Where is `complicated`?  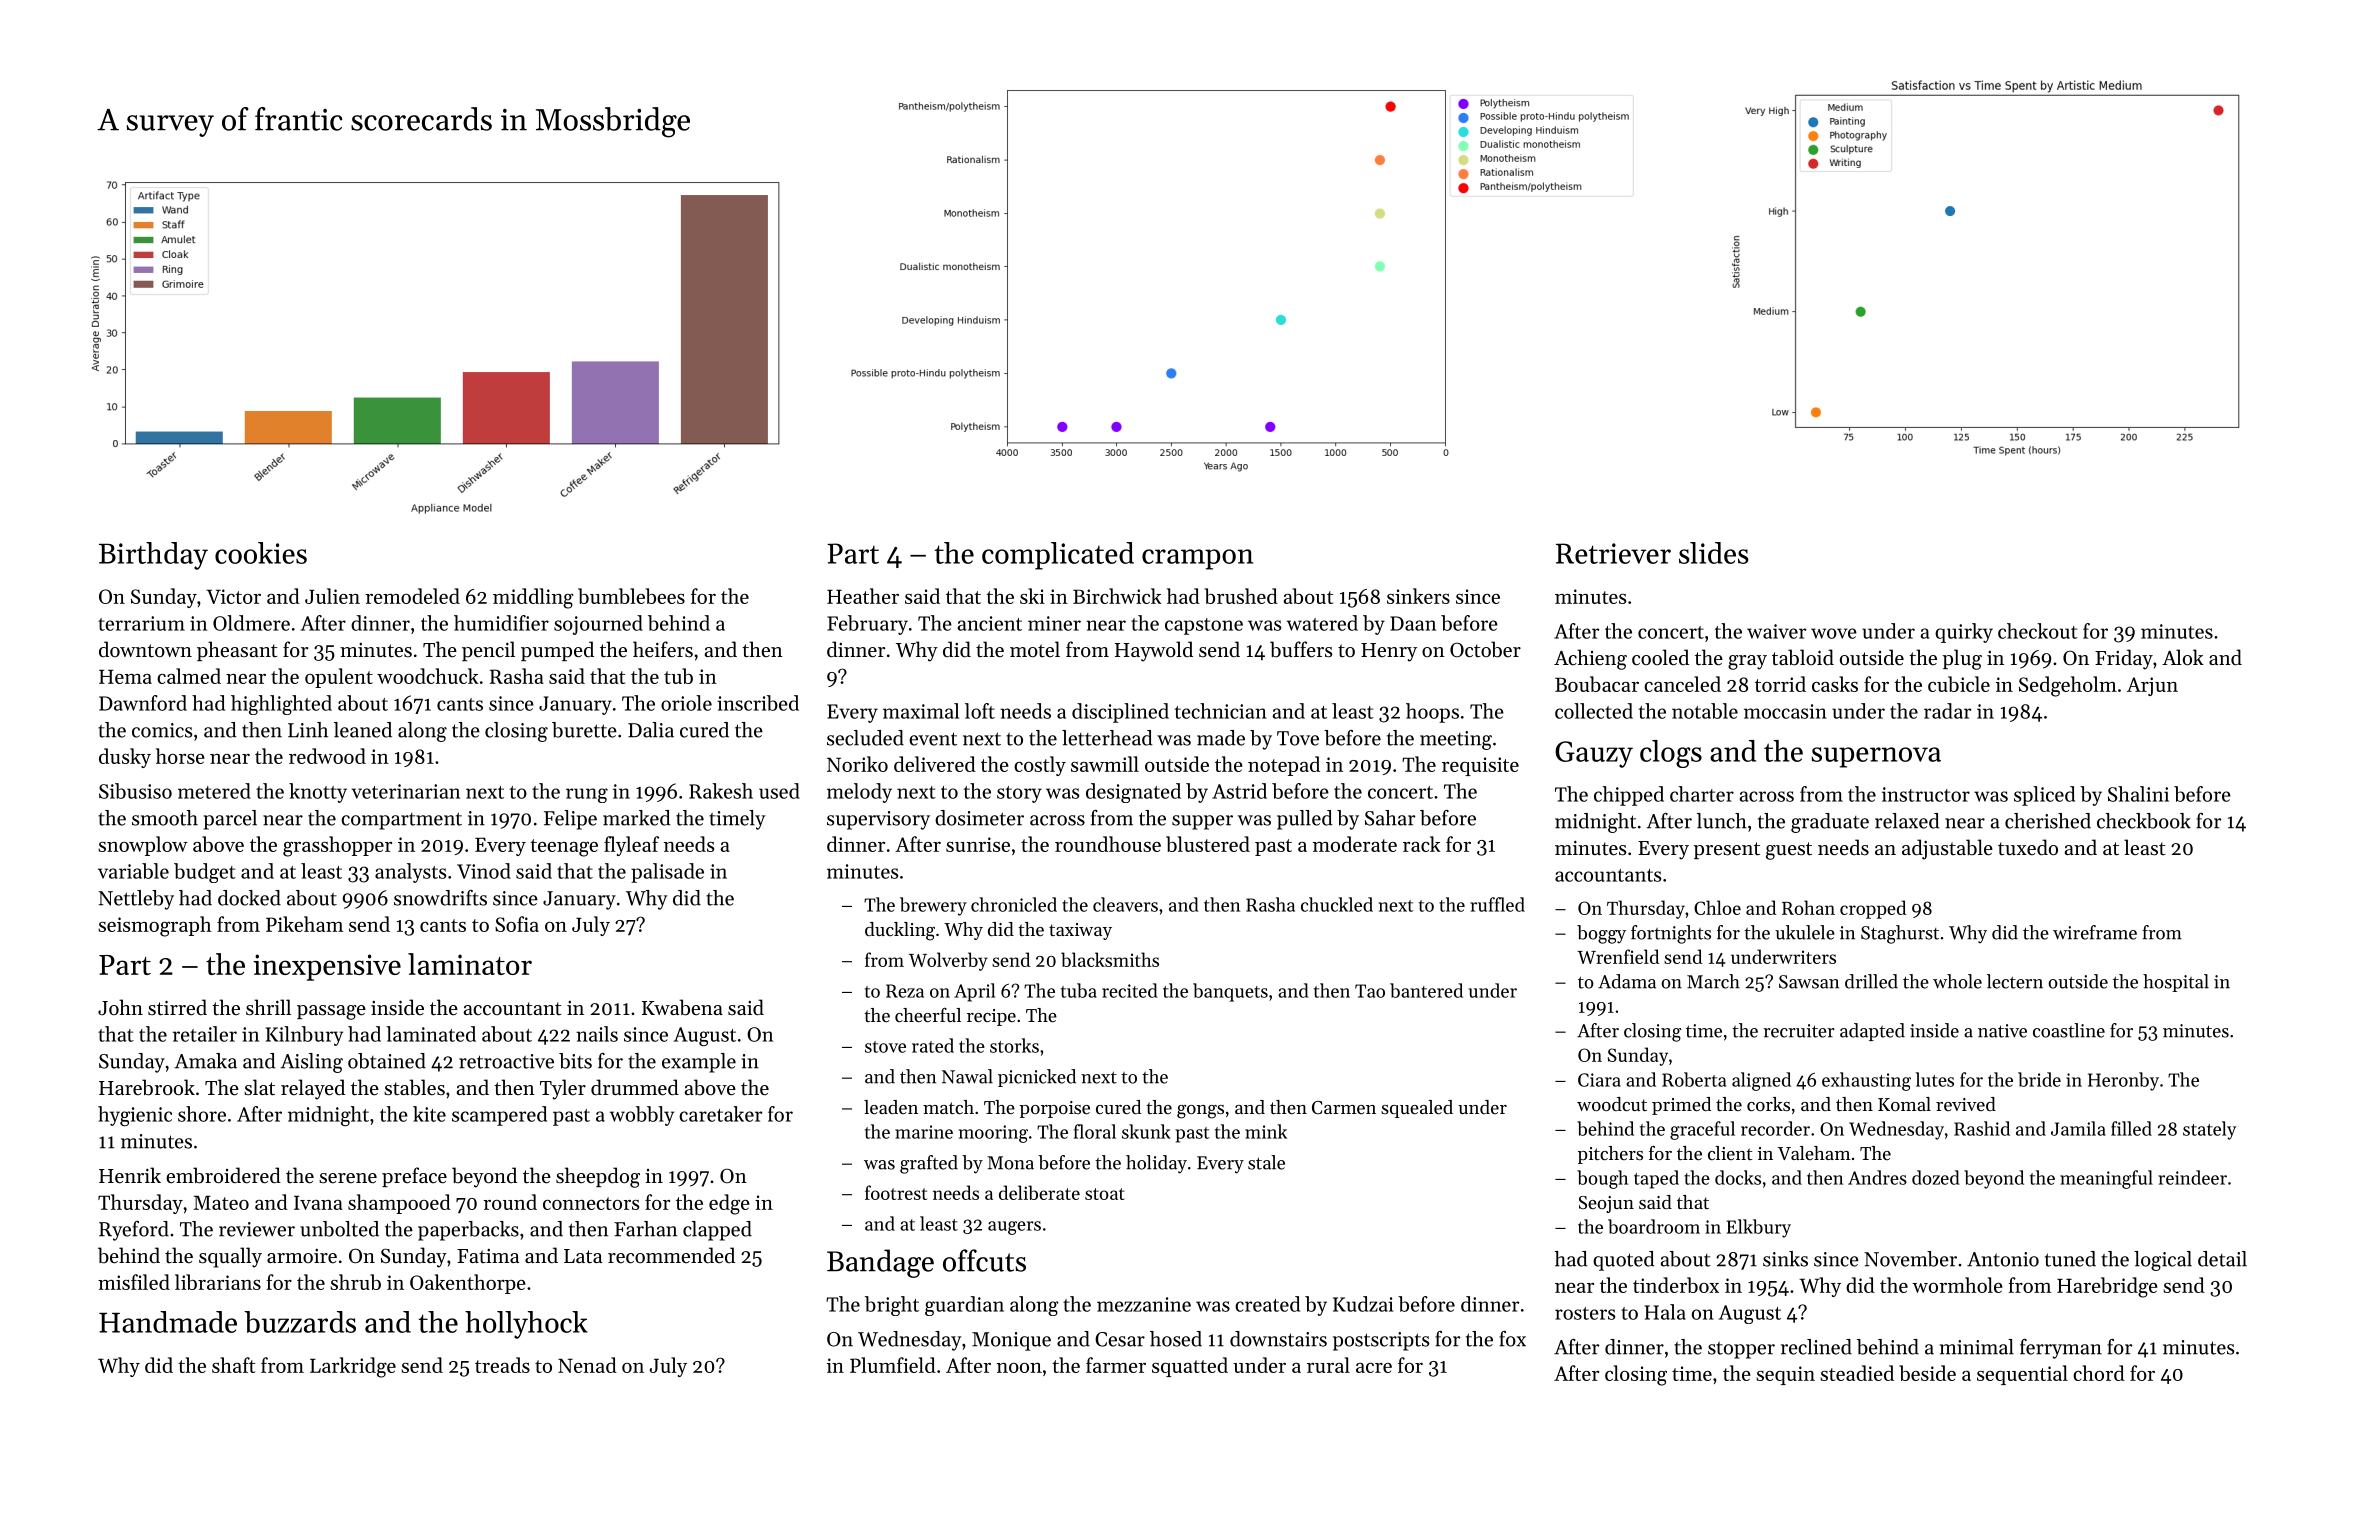
complicated is located at coordinates (1058, 556).
